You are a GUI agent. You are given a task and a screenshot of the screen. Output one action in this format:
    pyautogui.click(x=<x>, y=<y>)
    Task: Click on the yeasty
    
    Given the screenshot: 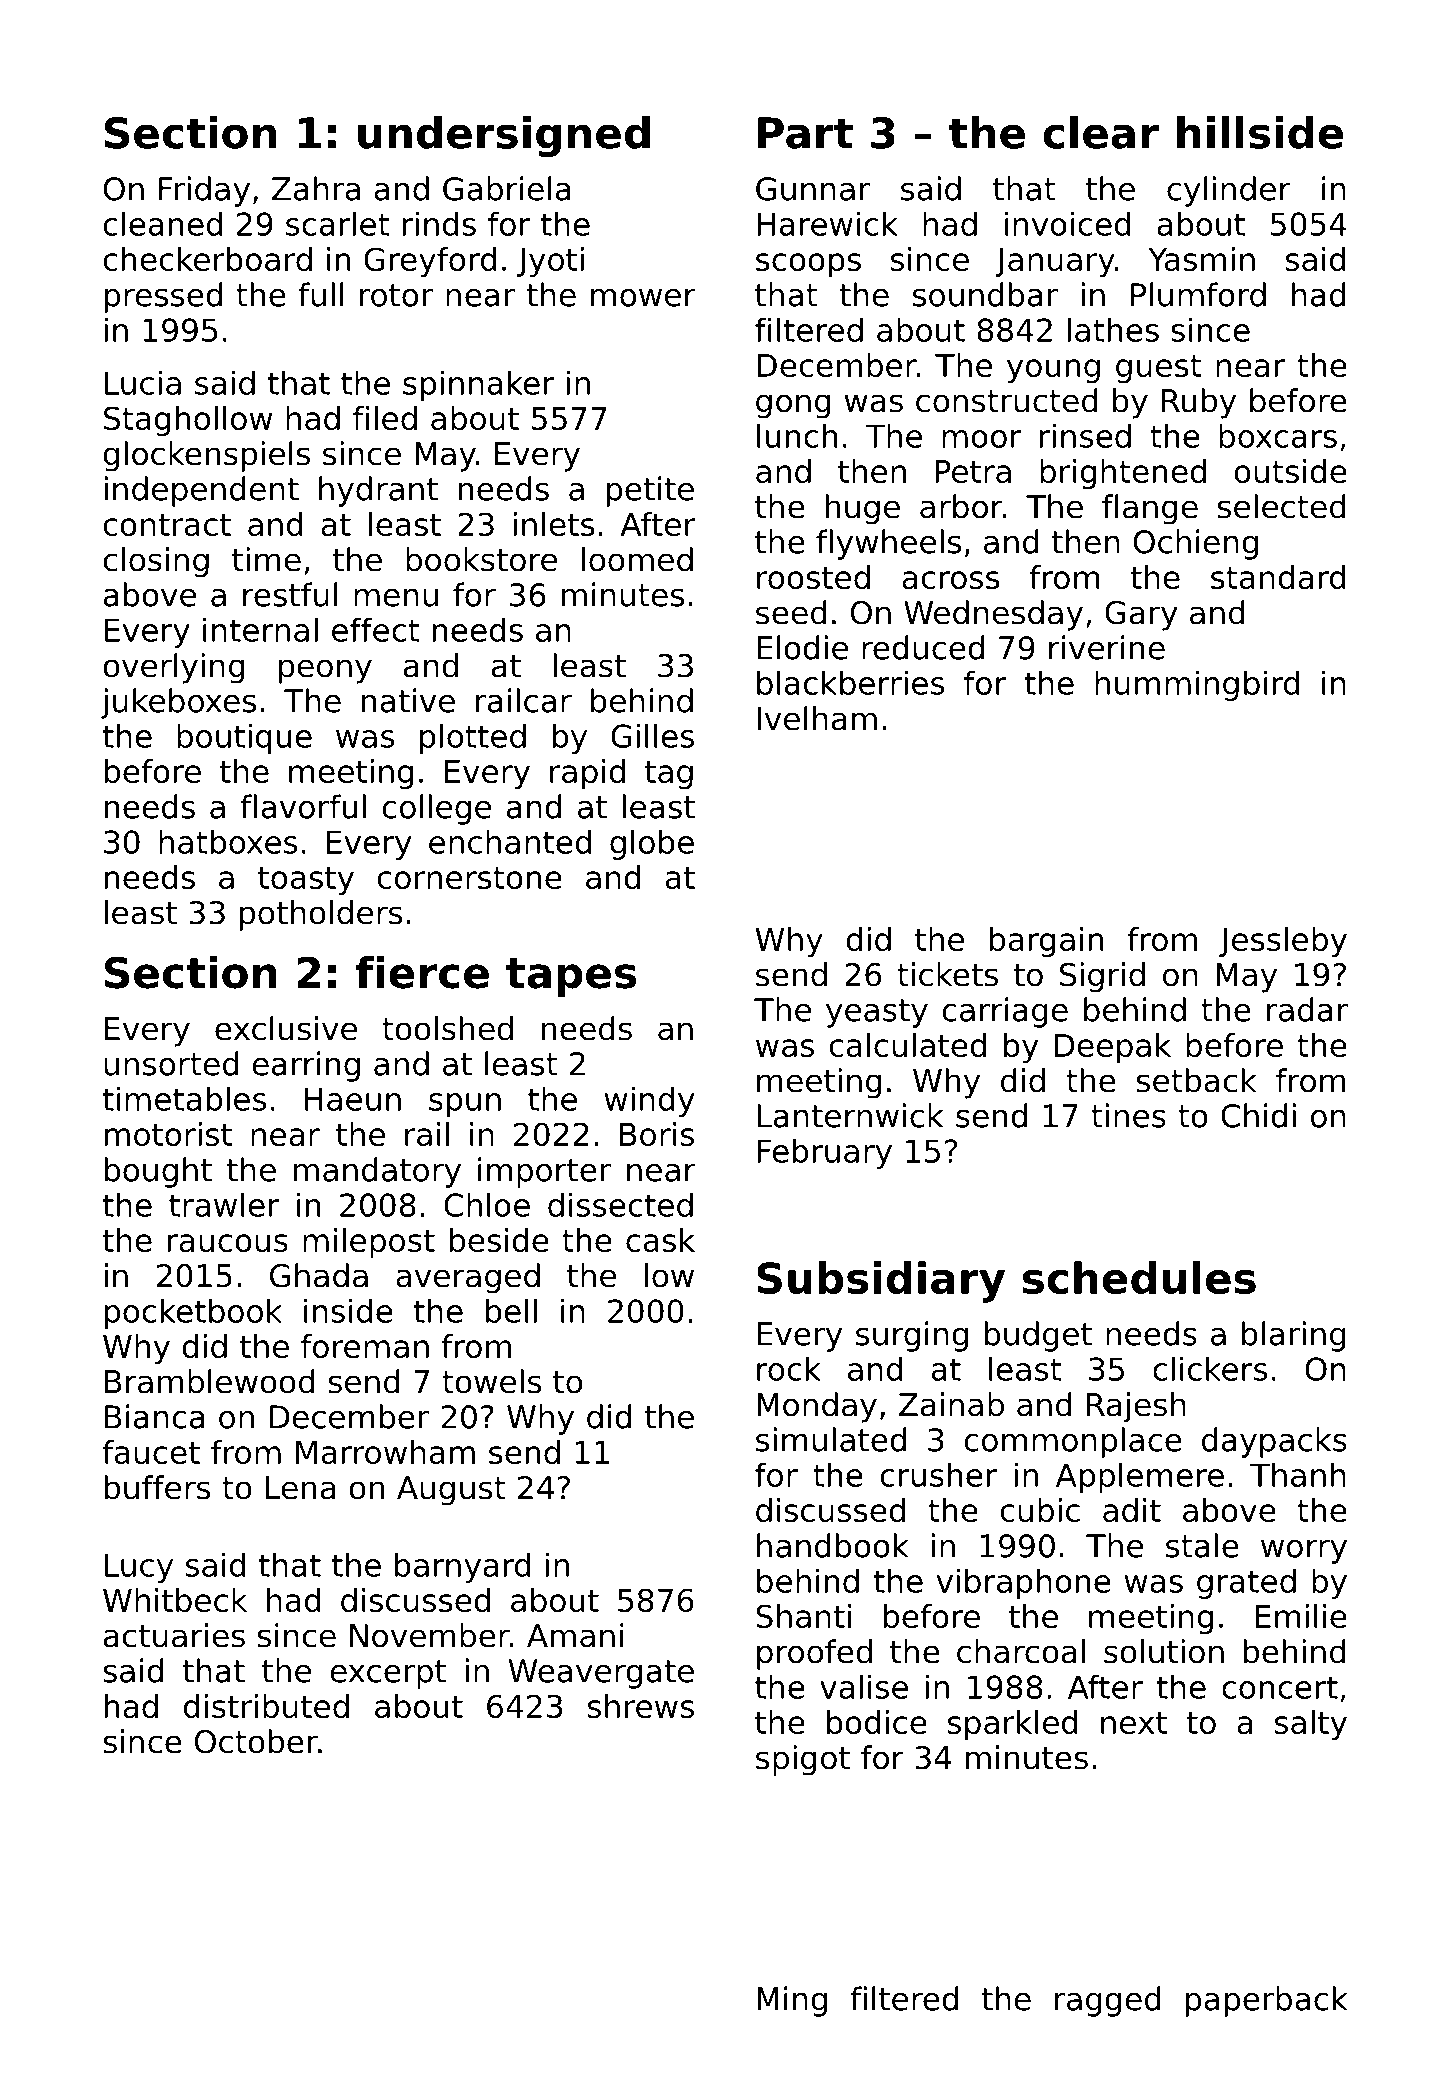 What is the action you would take?
    pyautogui.click(x=877, y=1013)
